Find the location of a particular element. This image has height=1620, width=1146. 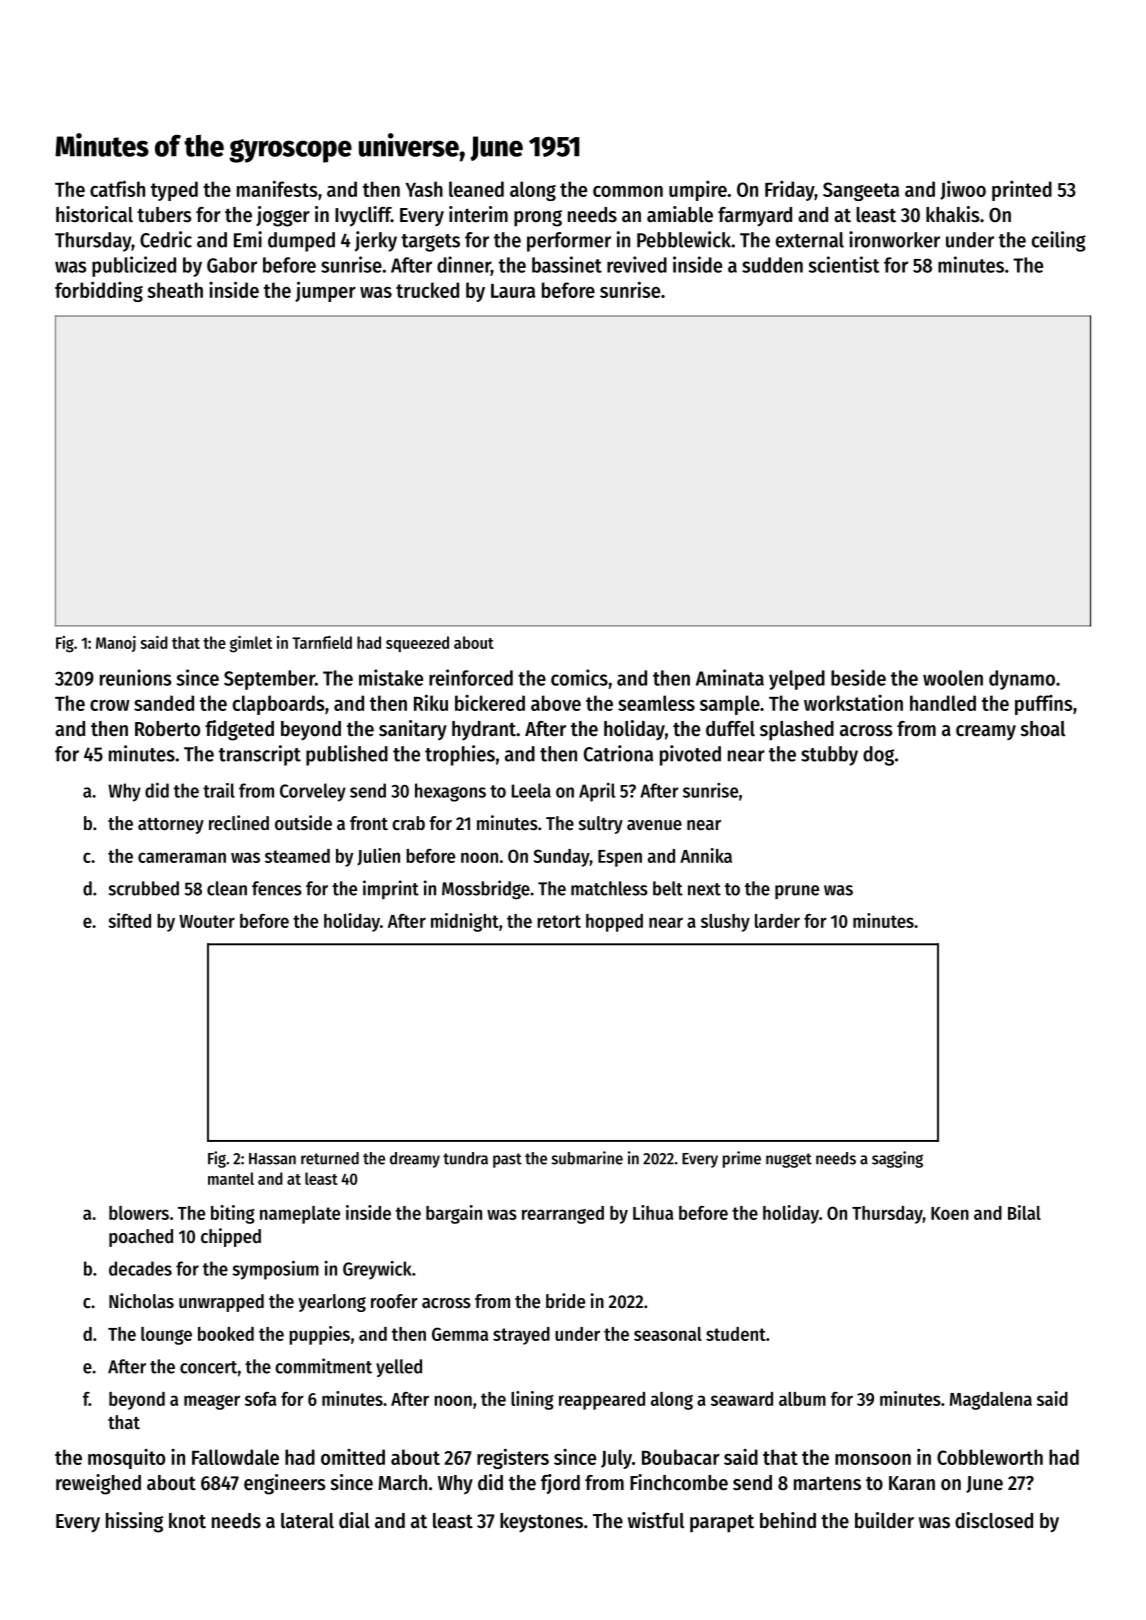

revived is located at coordinates (637, 264).
